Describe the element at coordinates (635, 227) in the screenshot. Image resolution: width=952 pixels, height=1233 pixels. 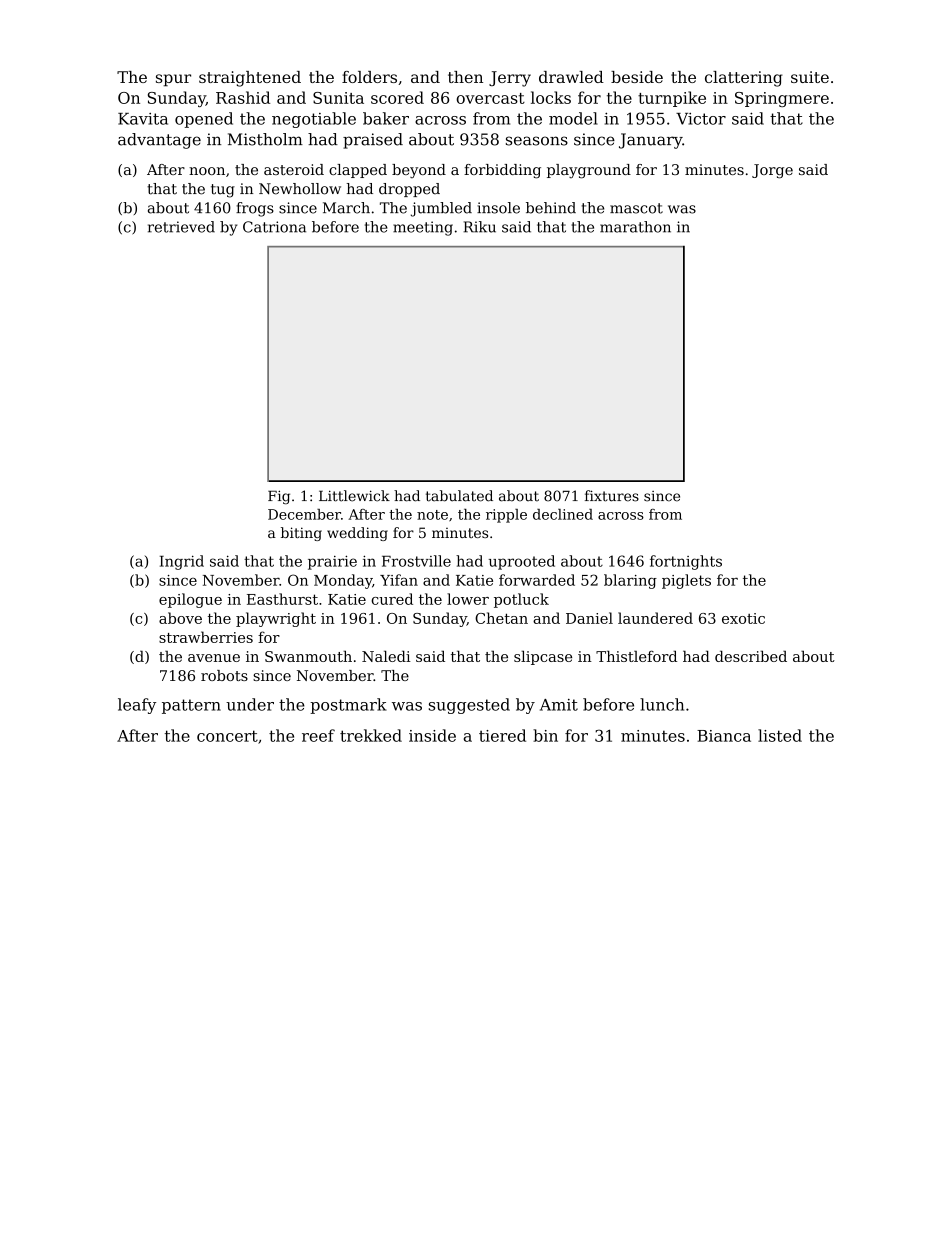
I see `marathon` at that location.
